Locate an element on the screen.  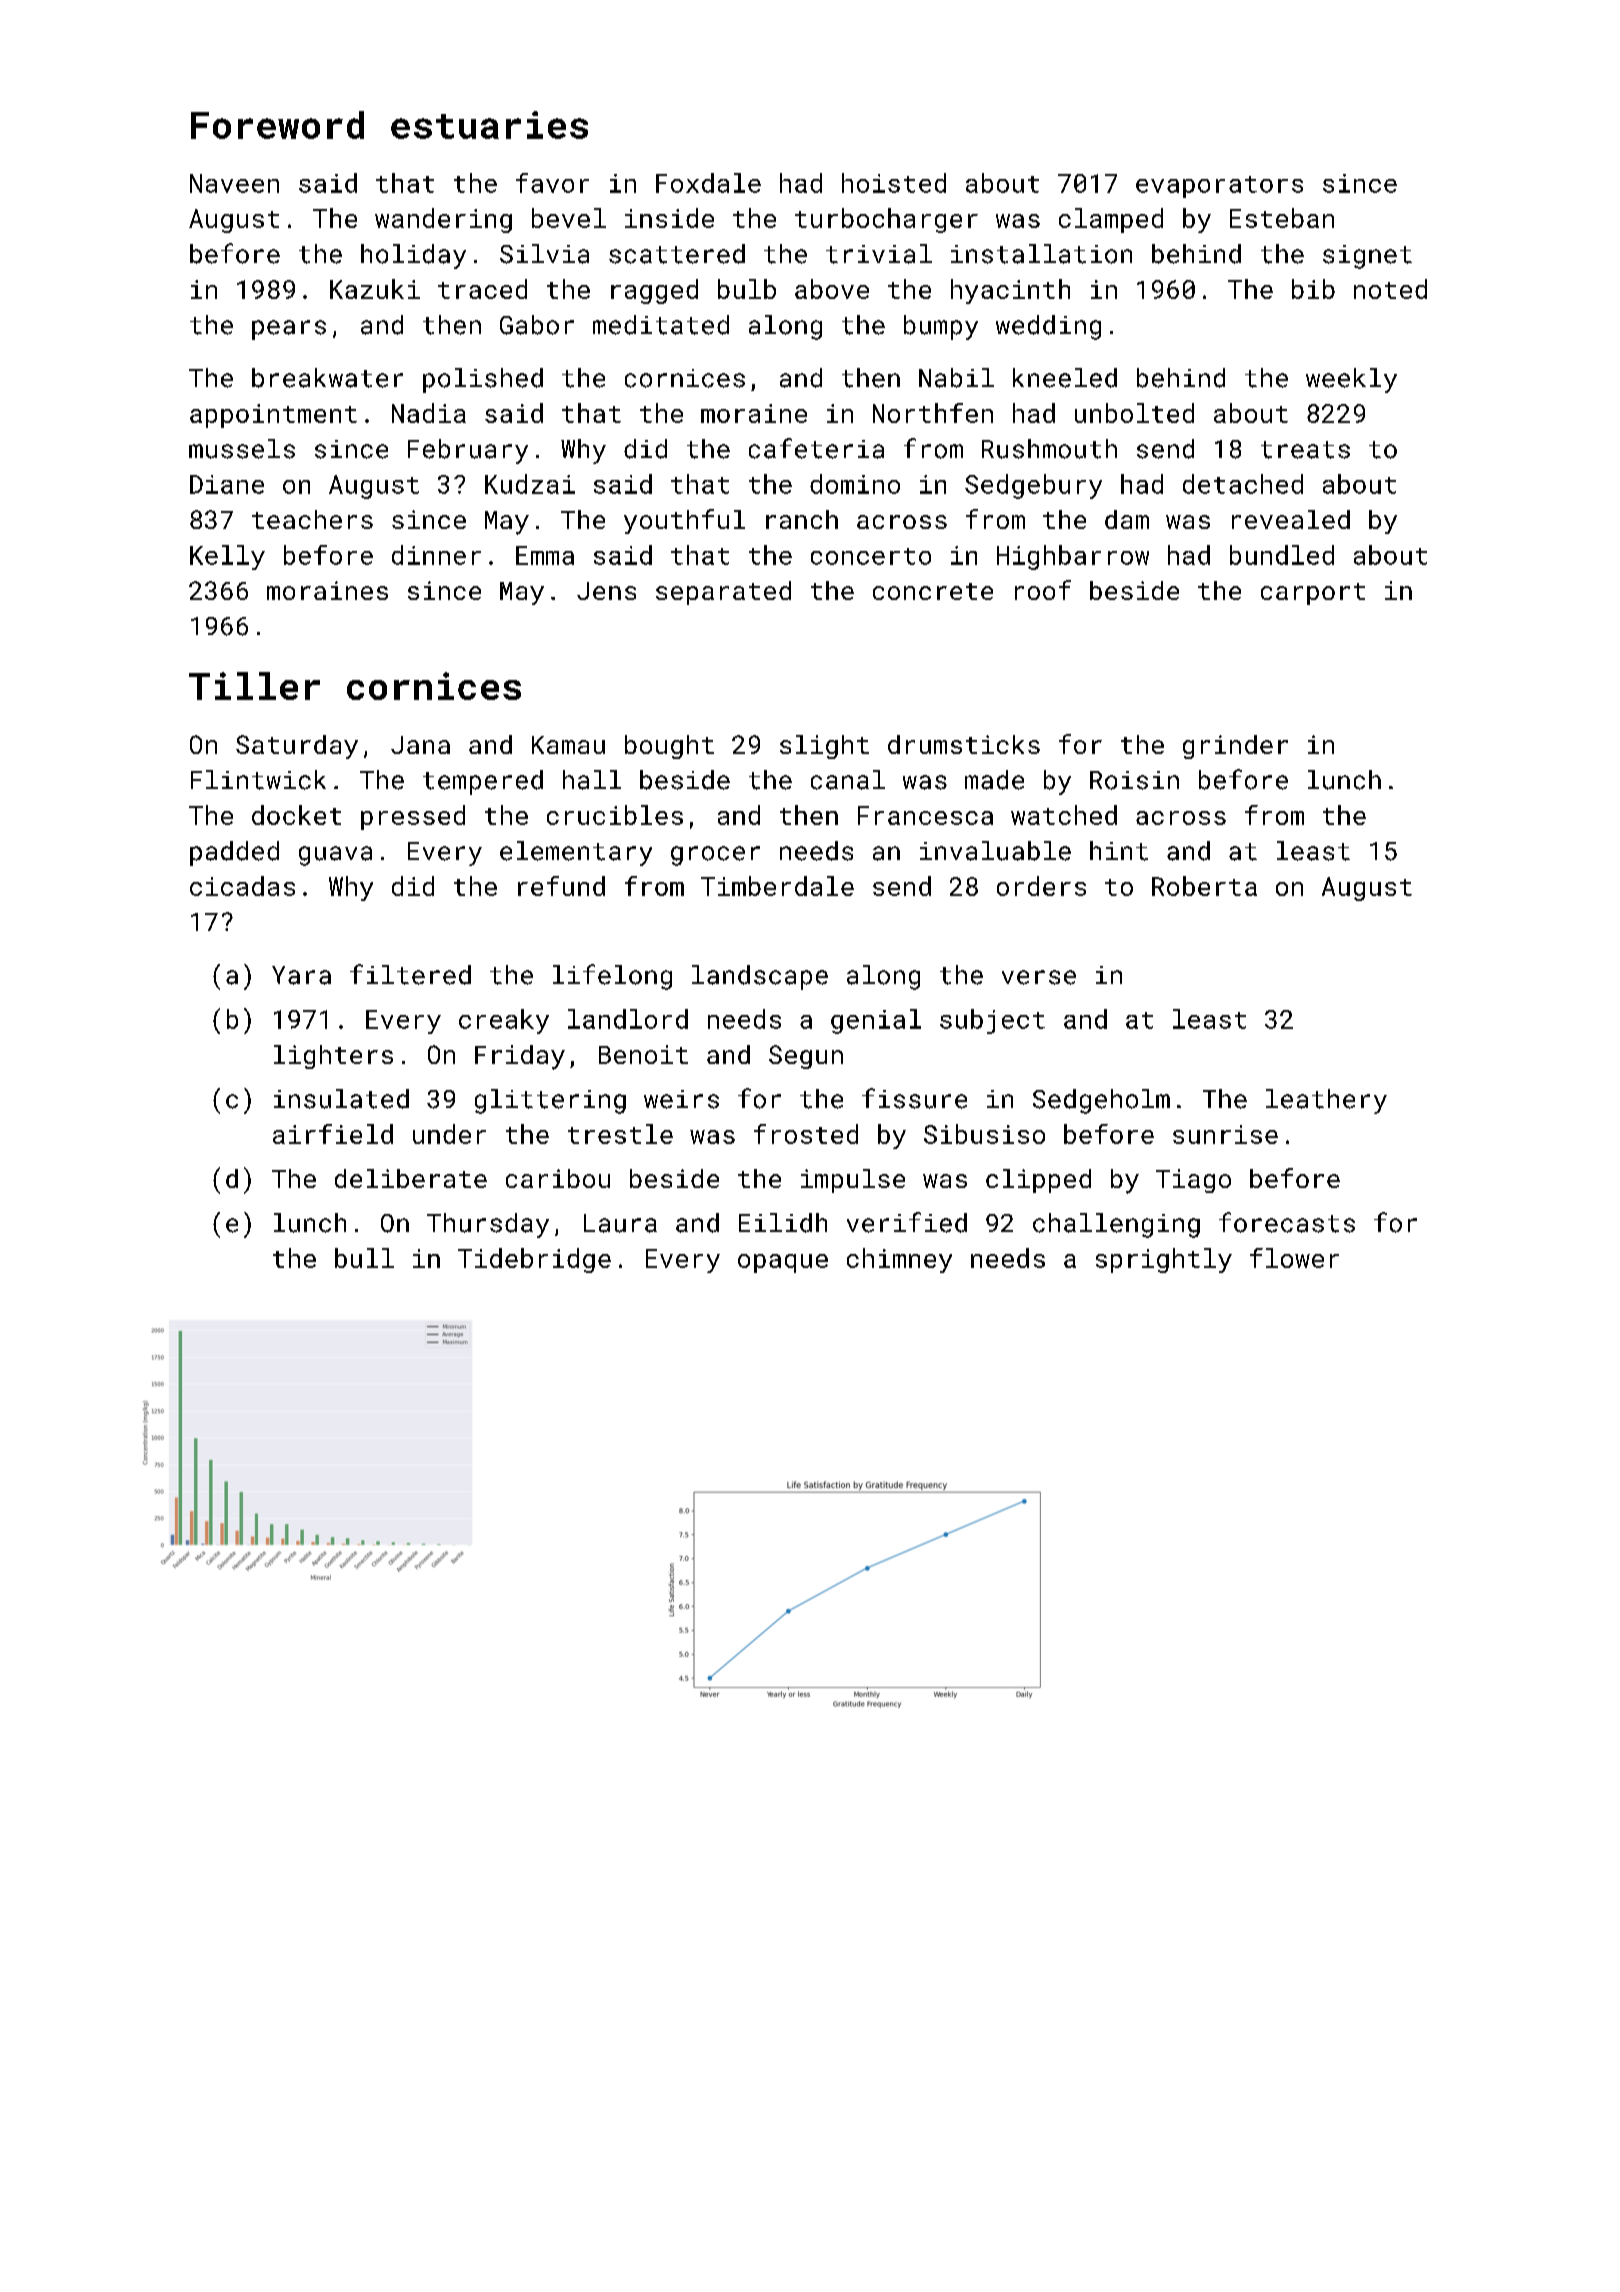
Kelly is located at coordinates (227, 557).
